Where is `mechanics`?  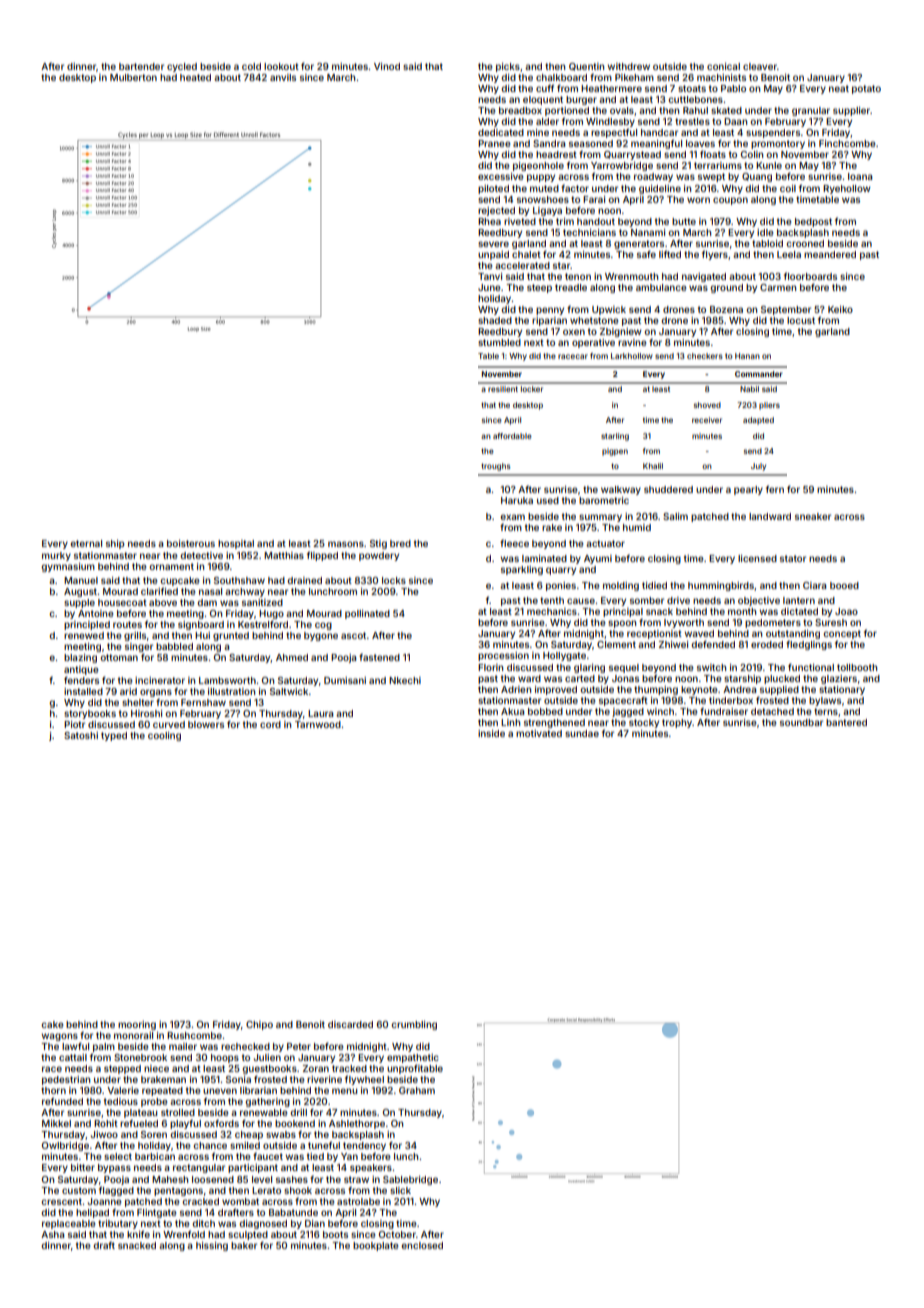
mechanics is located at coordinates (552, 611).
